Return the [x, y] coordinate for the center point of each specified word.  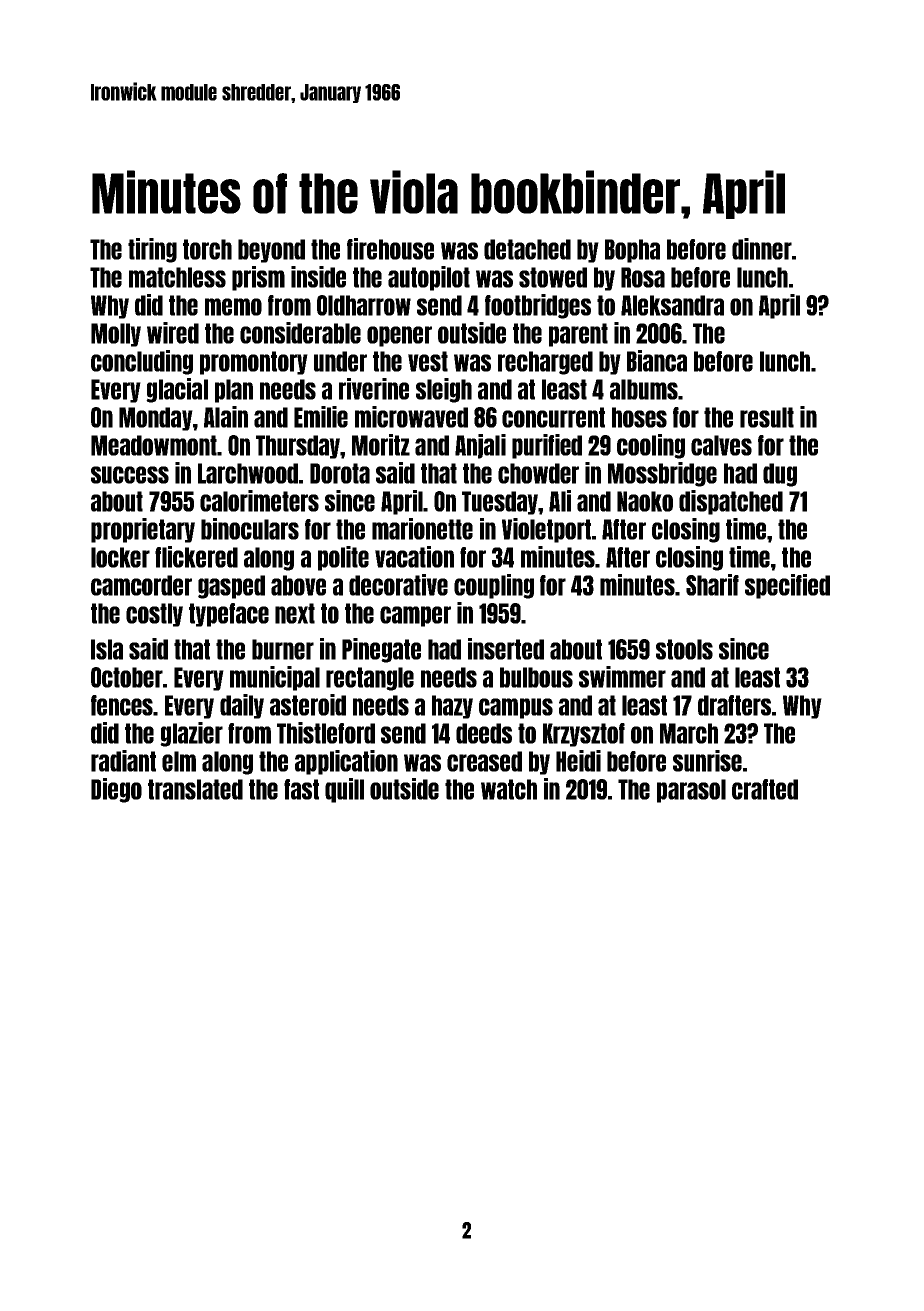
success [130, 475]
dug [780, 475]
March [689, 733]
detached [527, 249]
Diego [116, 790]
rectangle [370, 679]
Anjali [480, 446]
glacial [177, 390]
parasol [691, 791]
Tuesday [500, 503]
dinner [762, 249]
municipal [275, 678]
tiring [152, 250]
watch [509, 789]
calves [721, 445]
